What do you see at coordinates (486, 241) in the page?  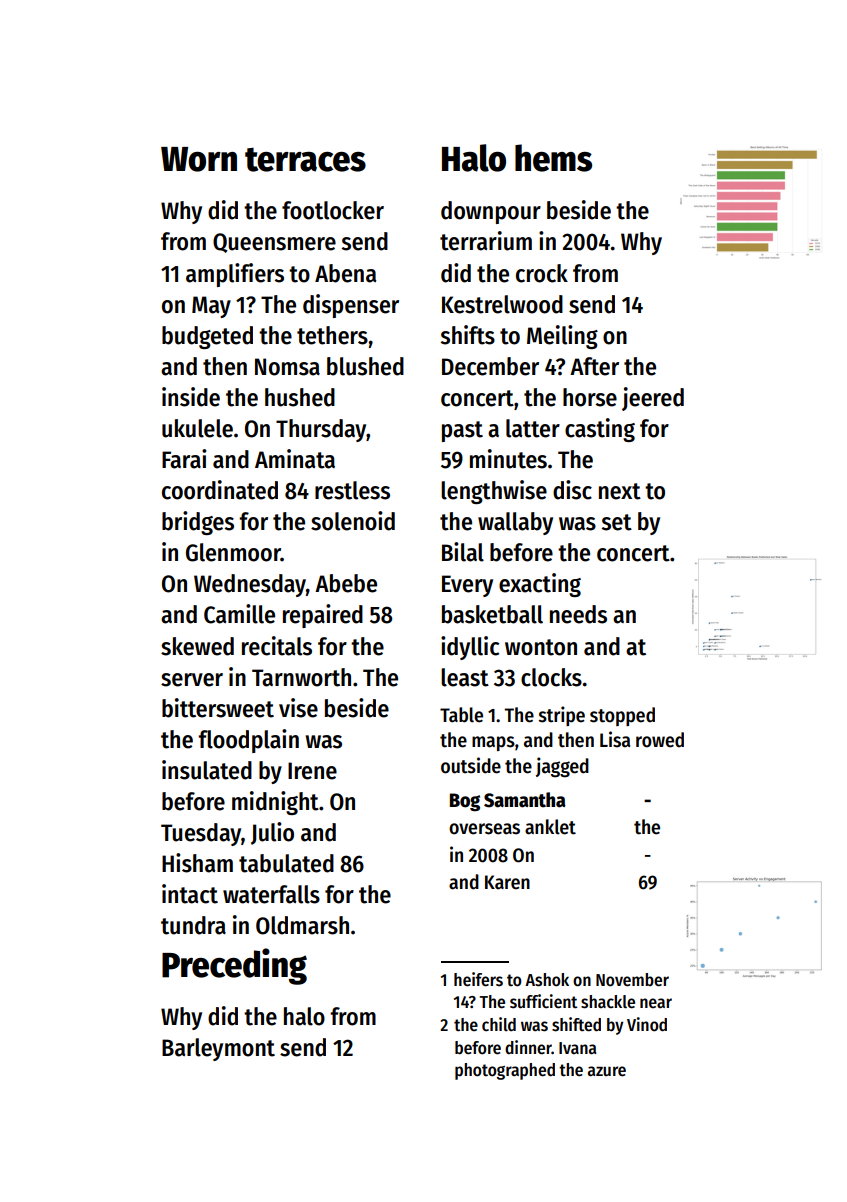 I see `terrarium` at bounding box center [486, 241].
